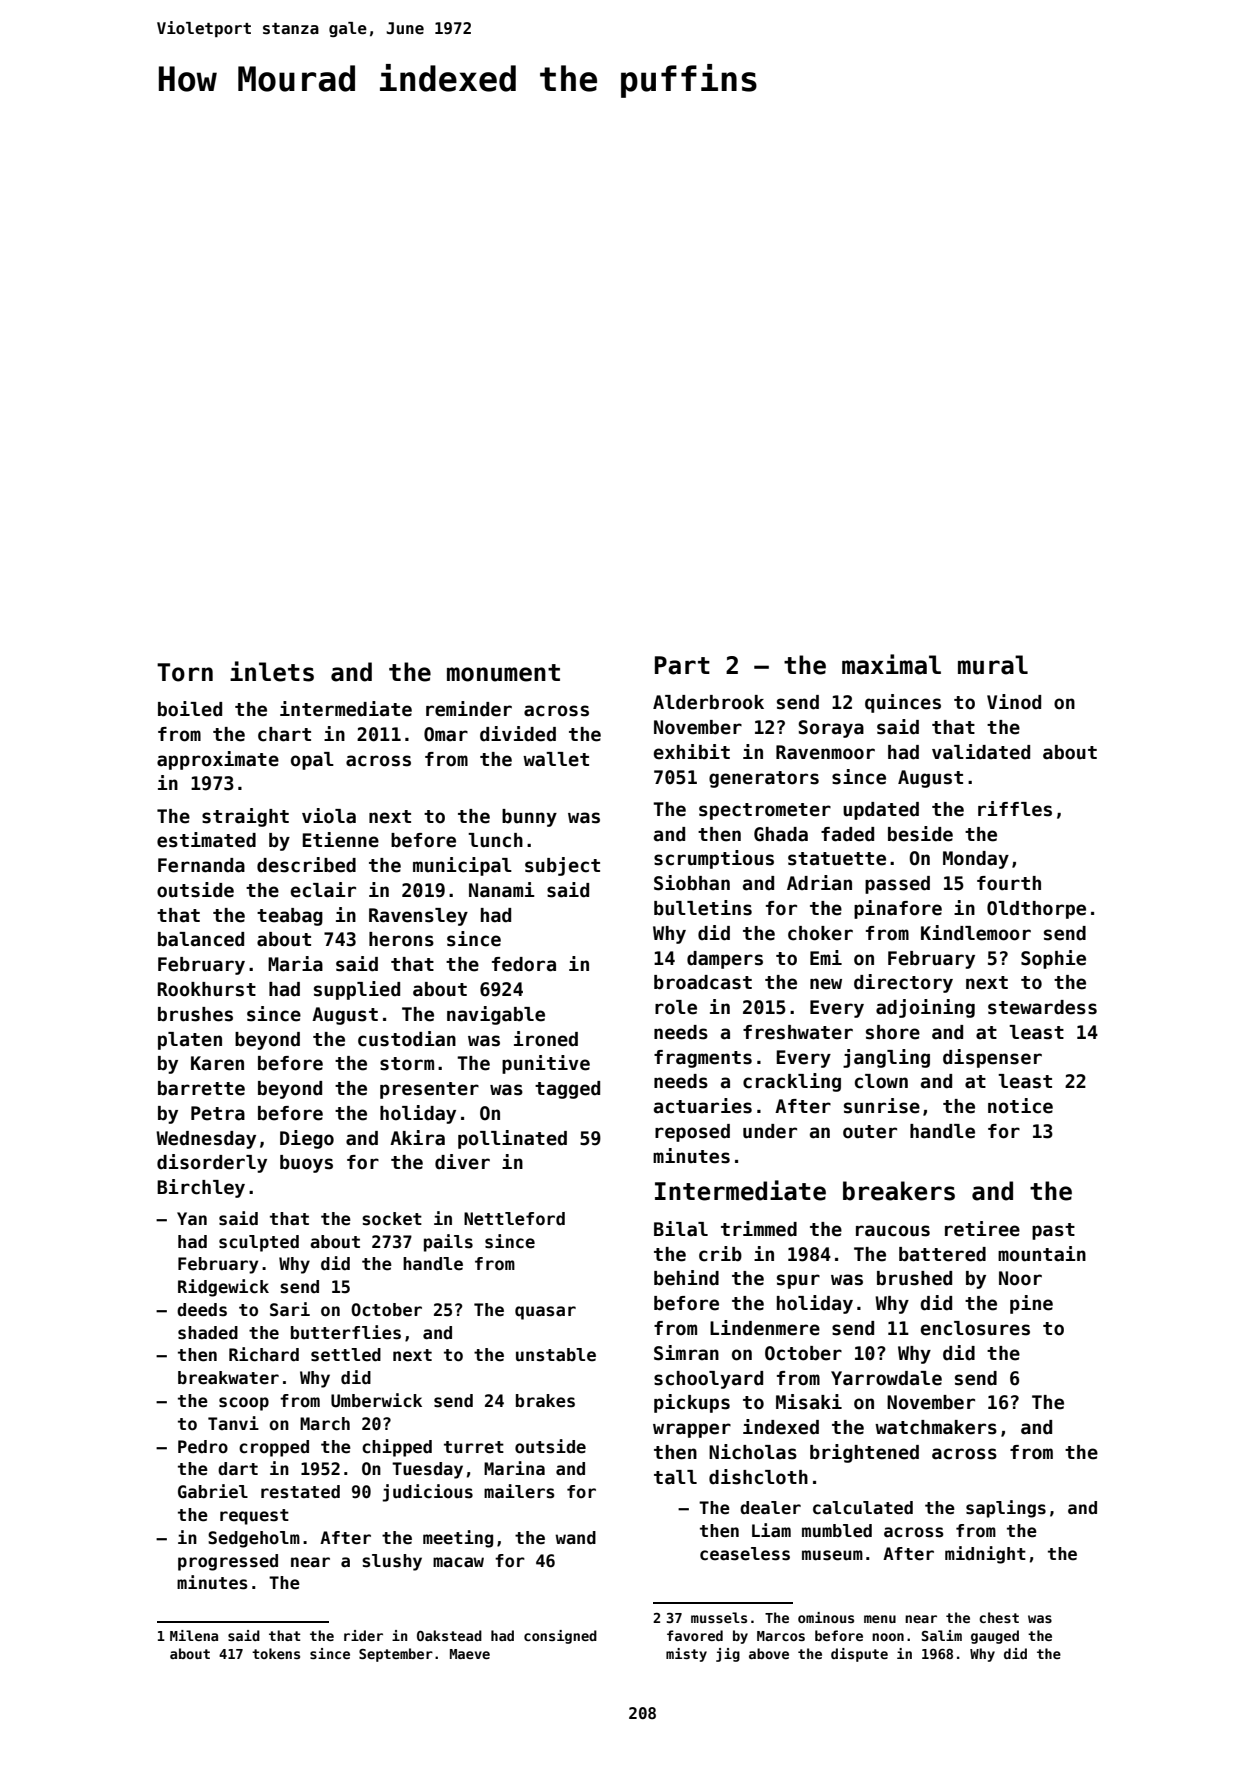 This page has height=1778, width=1257. Describe the element at coordinates (1042, 1007) in the page. I see `stewardess` at that location.
